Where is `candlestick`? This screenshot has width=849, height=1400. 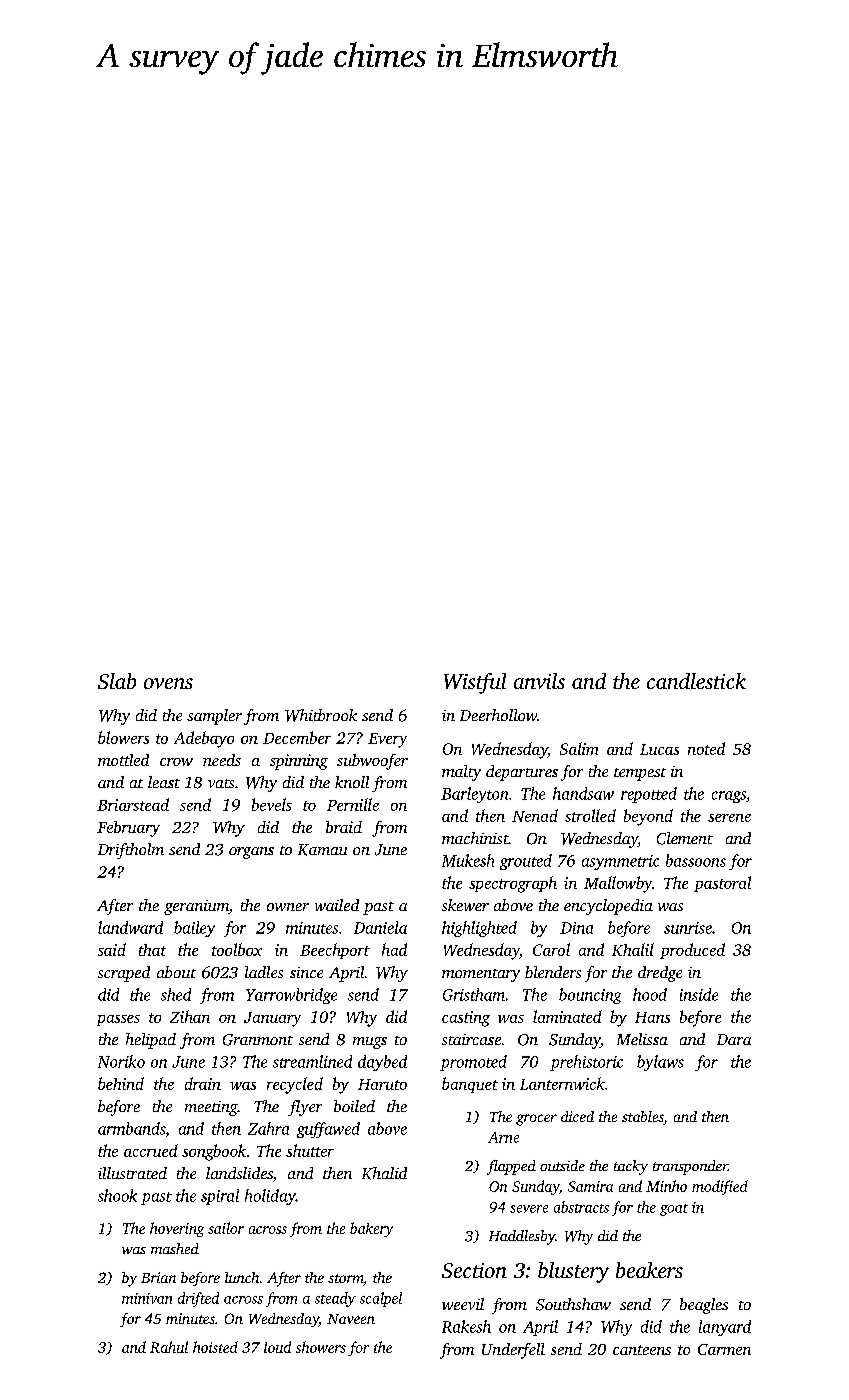 candlestick is located at coordinates (696, 681).
